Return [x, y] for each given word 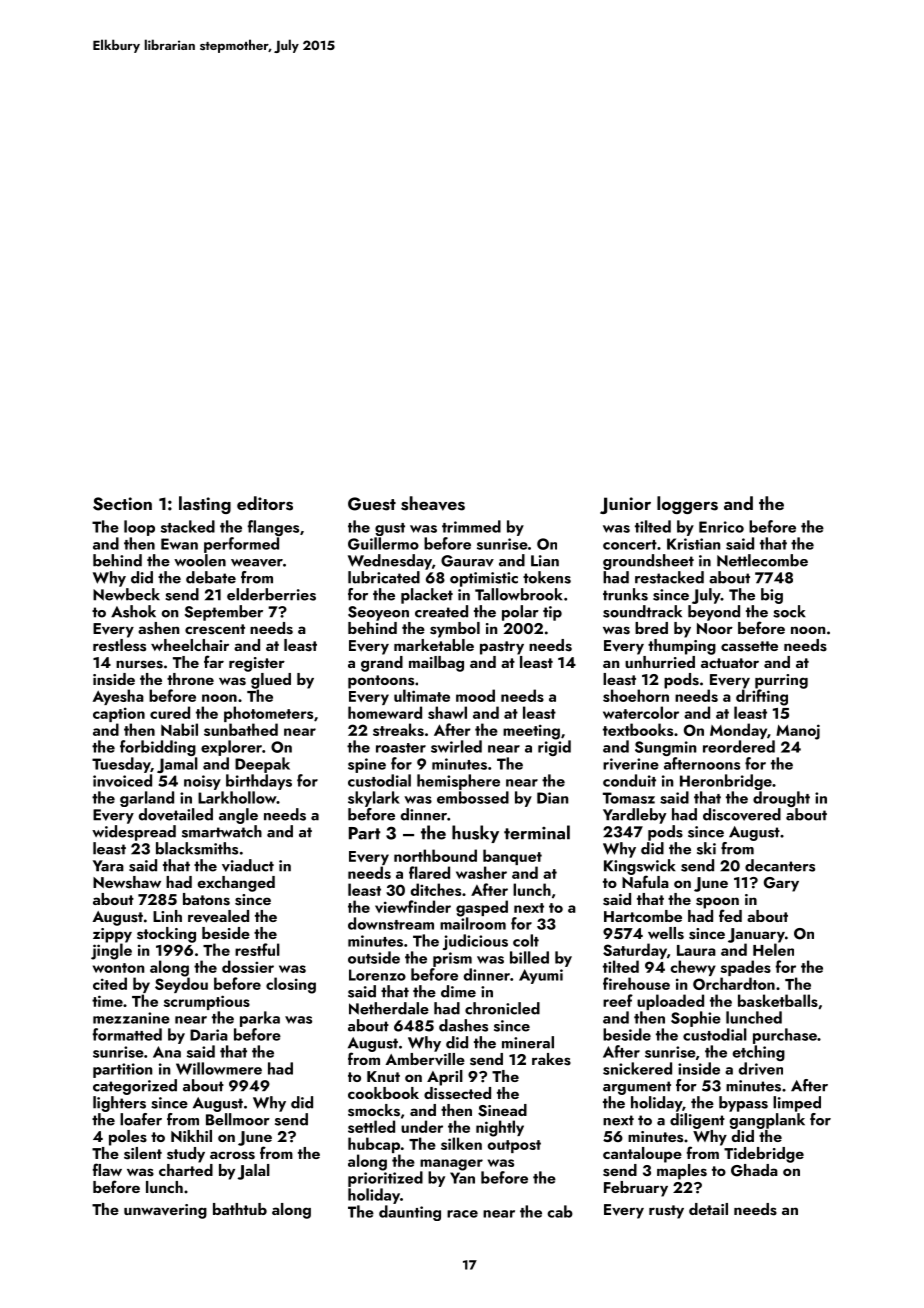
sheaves [433, 503]
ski [706, 848]
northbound [435, 855]
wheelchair [190, 645]
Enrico [721, 527]
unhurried [660, 662]
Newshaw [127, 882]
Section [122, 504]
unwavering [165, 1211]
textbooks [638, 729]
